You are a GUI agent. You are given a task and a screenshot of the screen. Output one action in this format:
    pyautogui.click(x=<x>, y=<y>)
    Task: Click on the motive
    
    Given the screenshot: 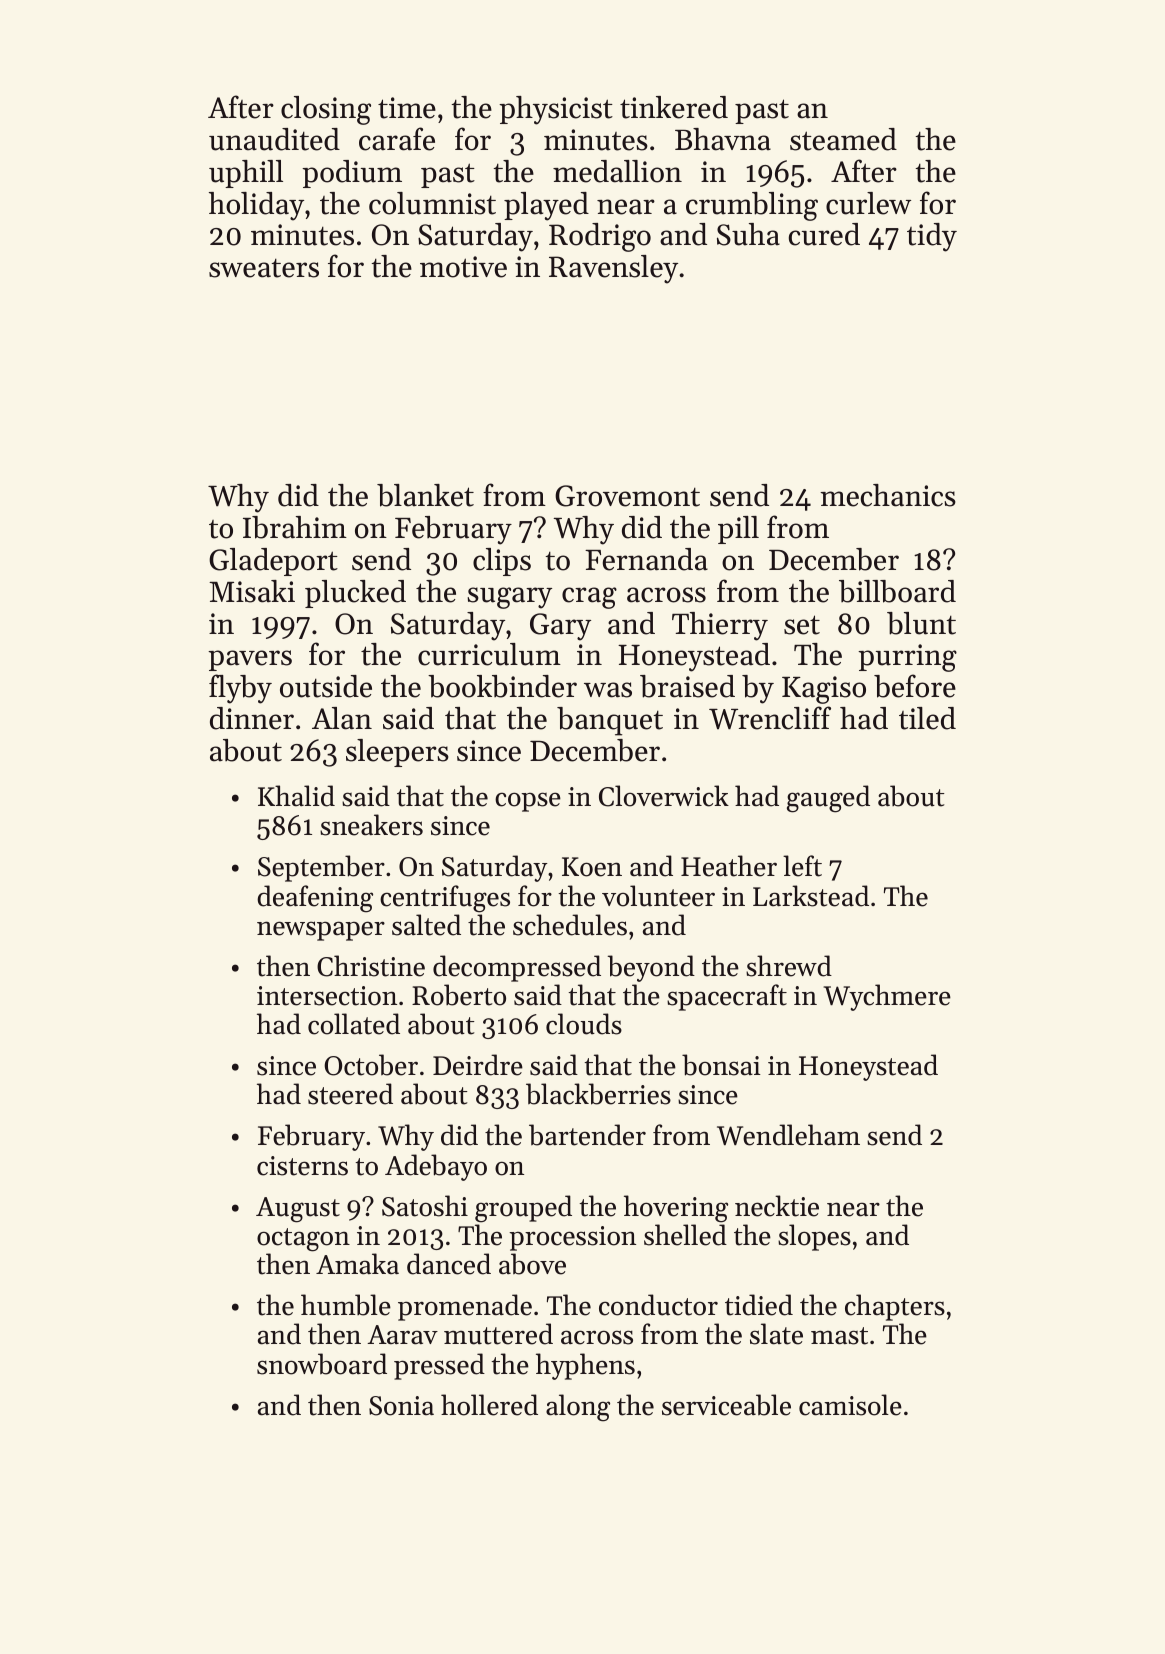 What is the action you would take?
    pyautogui.click(x=463, y=267)
